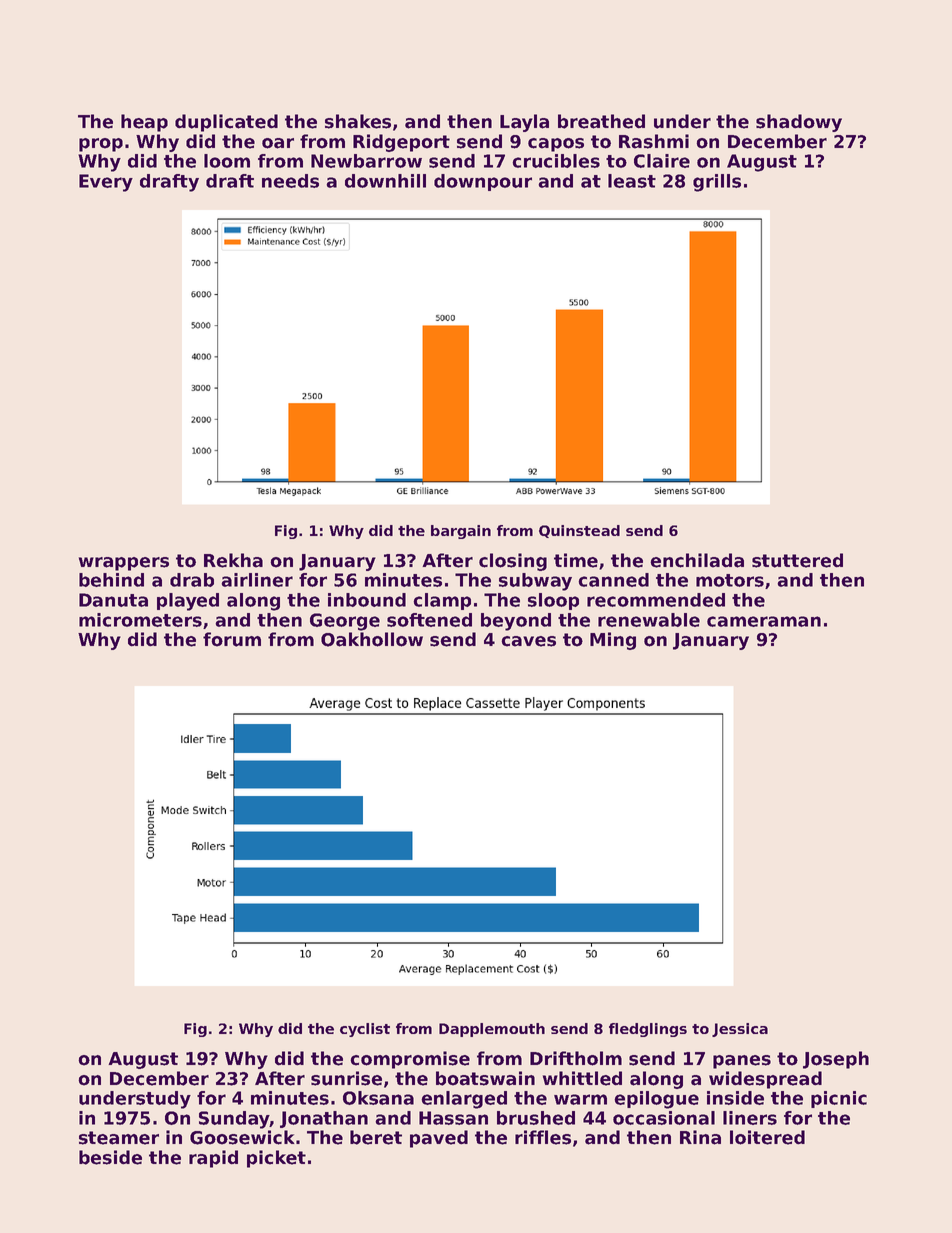  What do you see at coordinates (797, 560) in the screenshot?
I see `stuttered` at bounding box center [797, 560].
